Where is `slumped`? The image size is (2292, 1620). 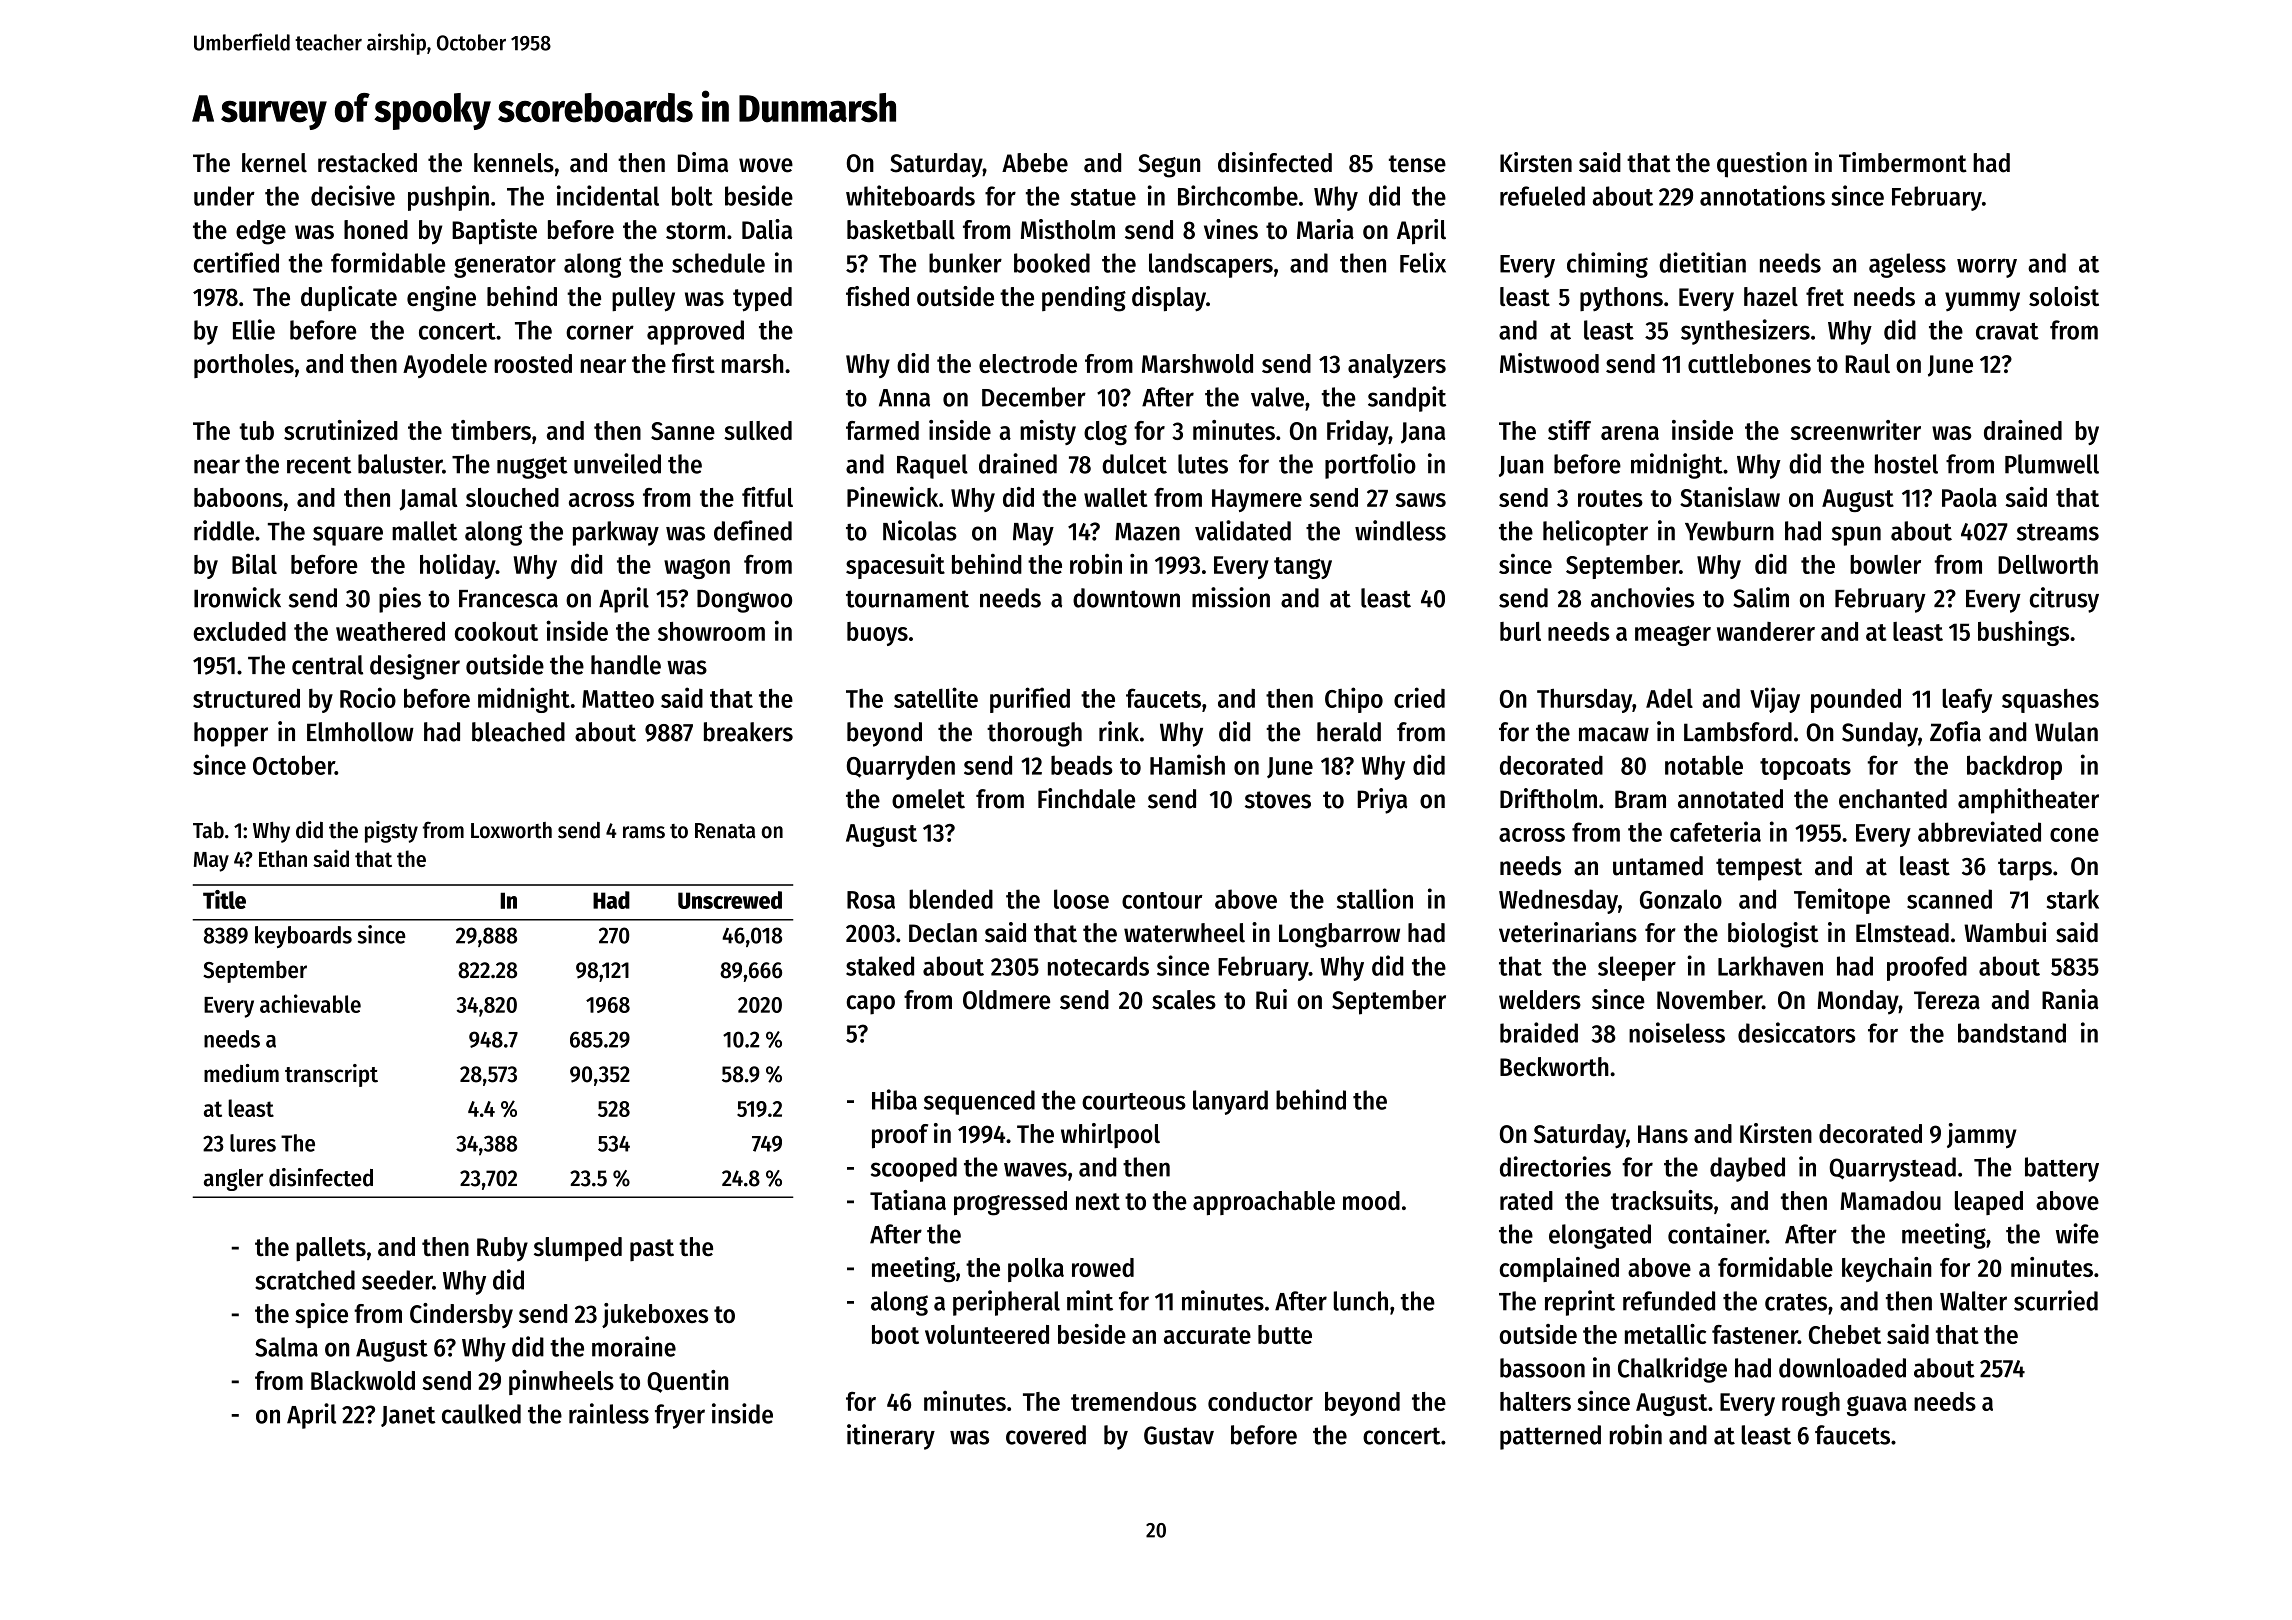
slumped is located at coordinates (578, 1249).
